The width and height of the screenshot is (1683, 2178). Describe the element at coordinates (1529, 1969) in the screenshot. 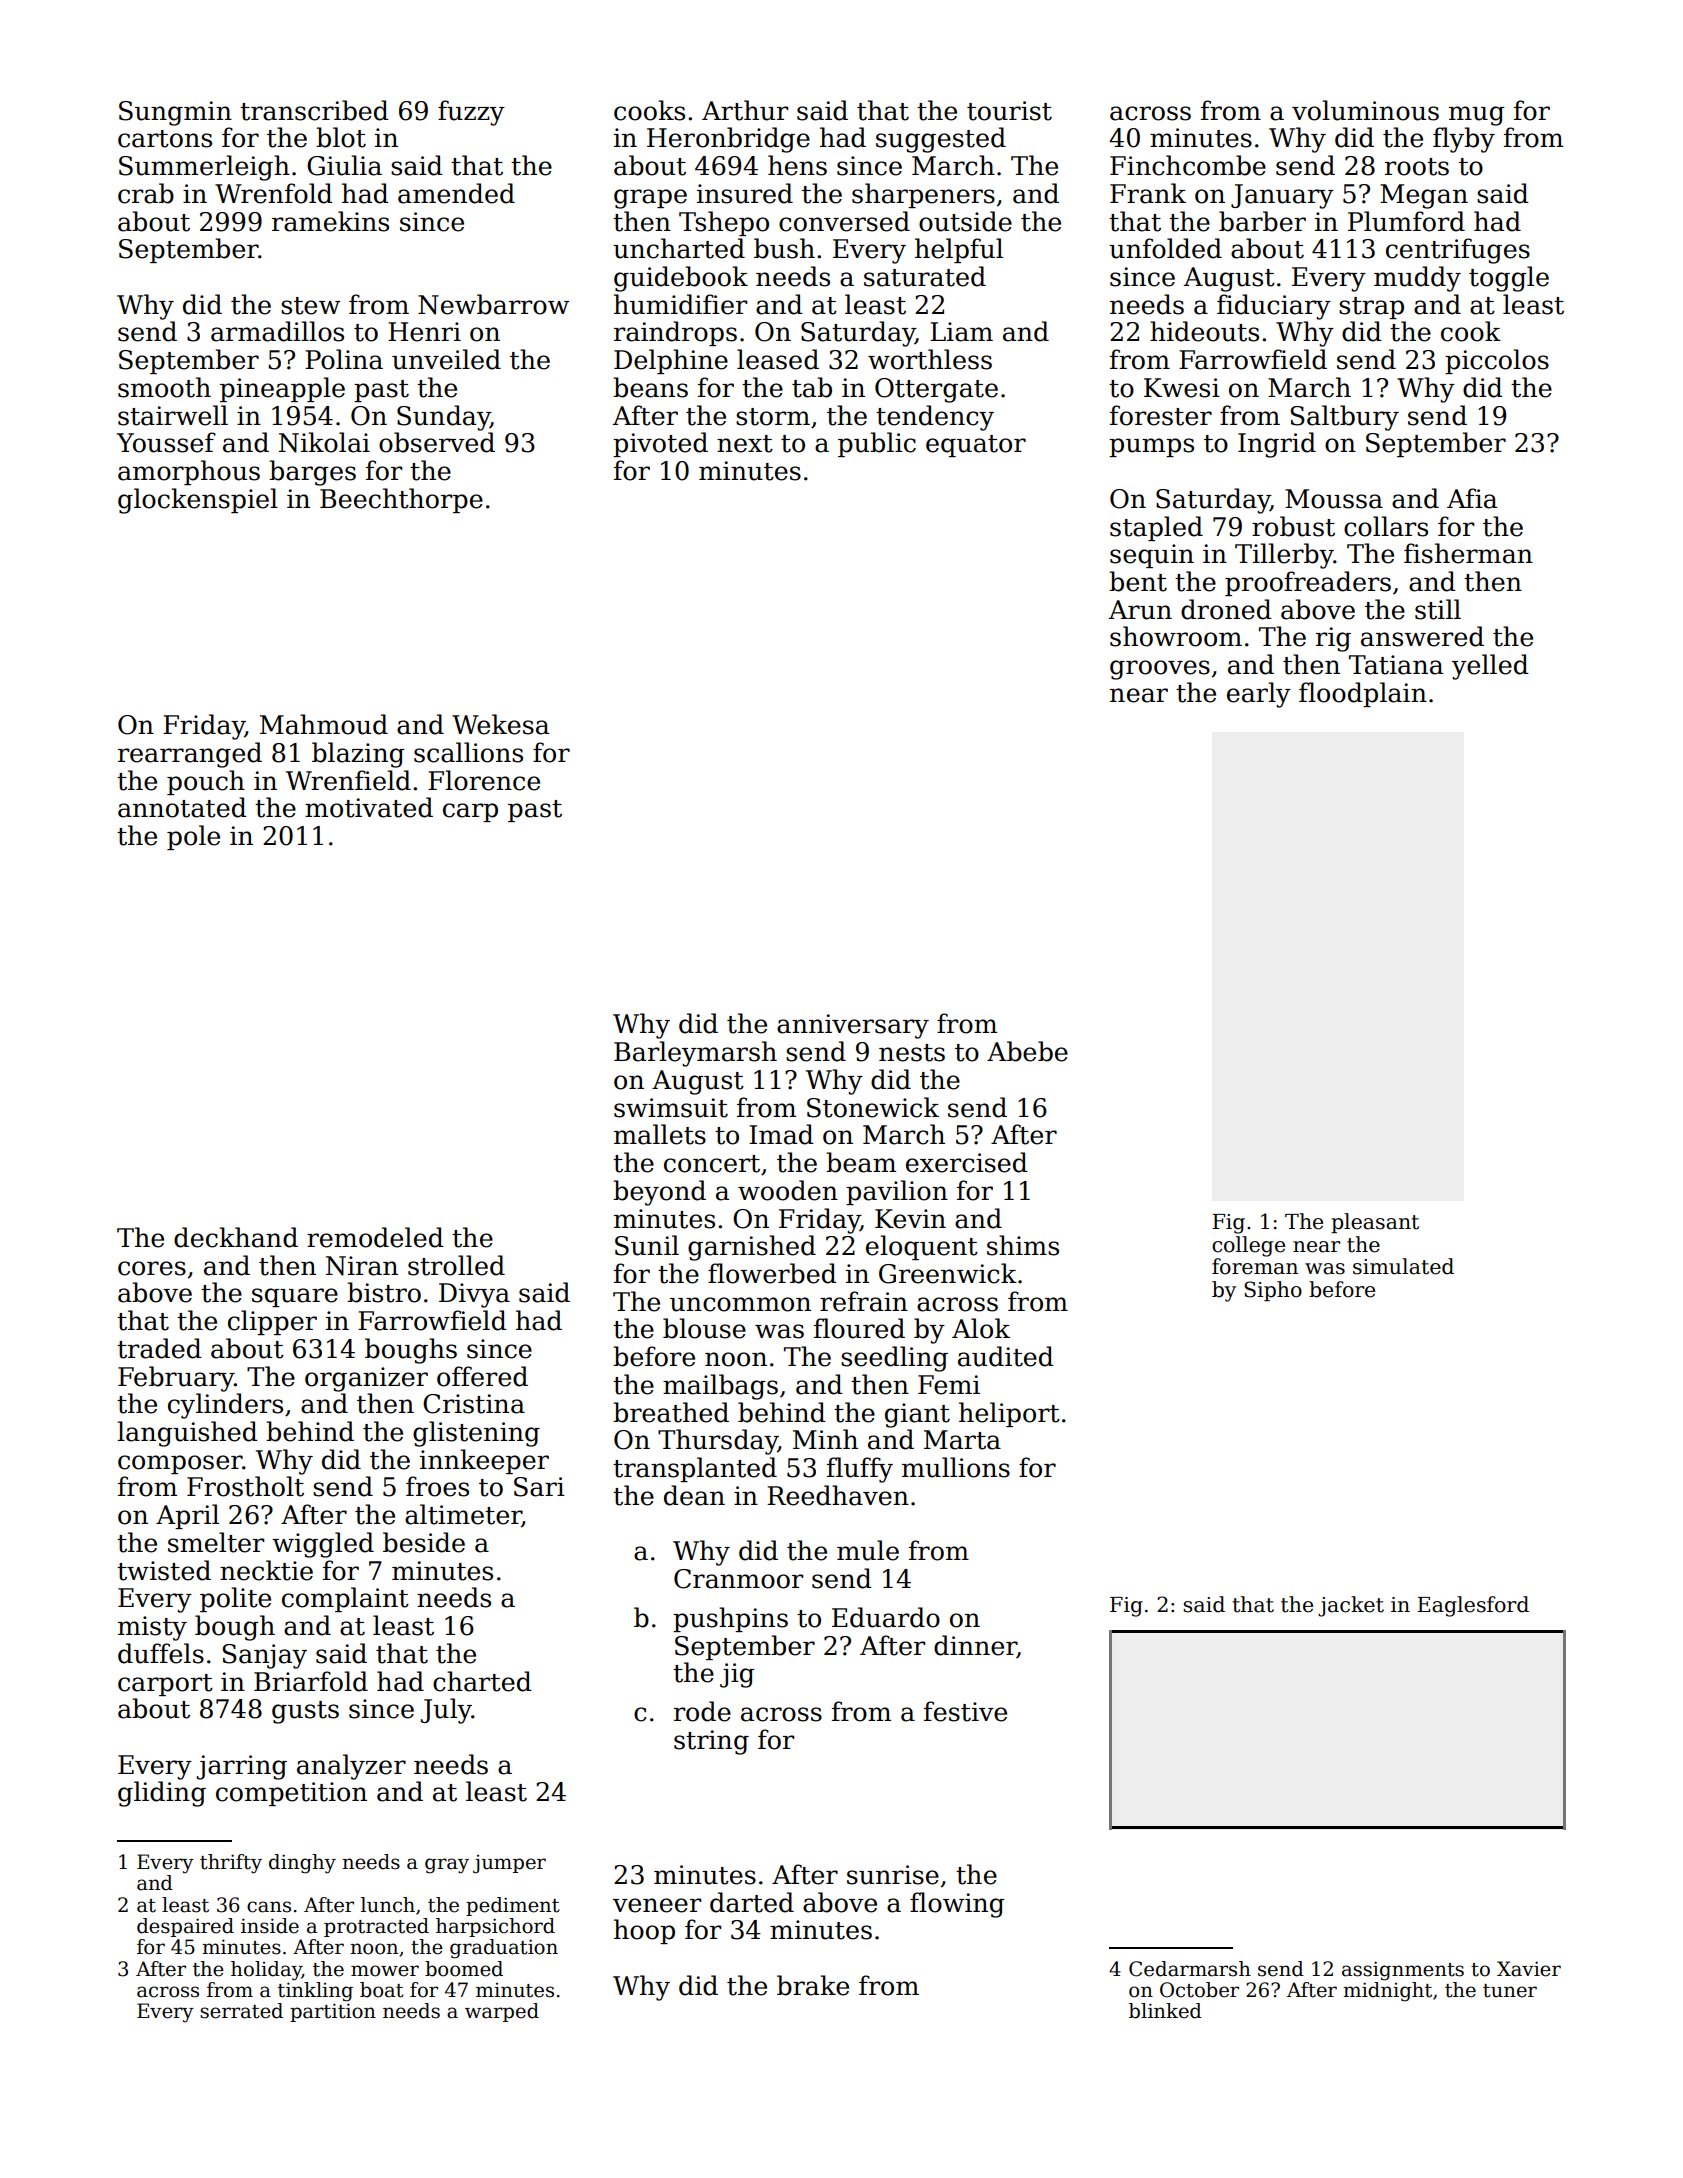

I see `Xavier` at that location.
